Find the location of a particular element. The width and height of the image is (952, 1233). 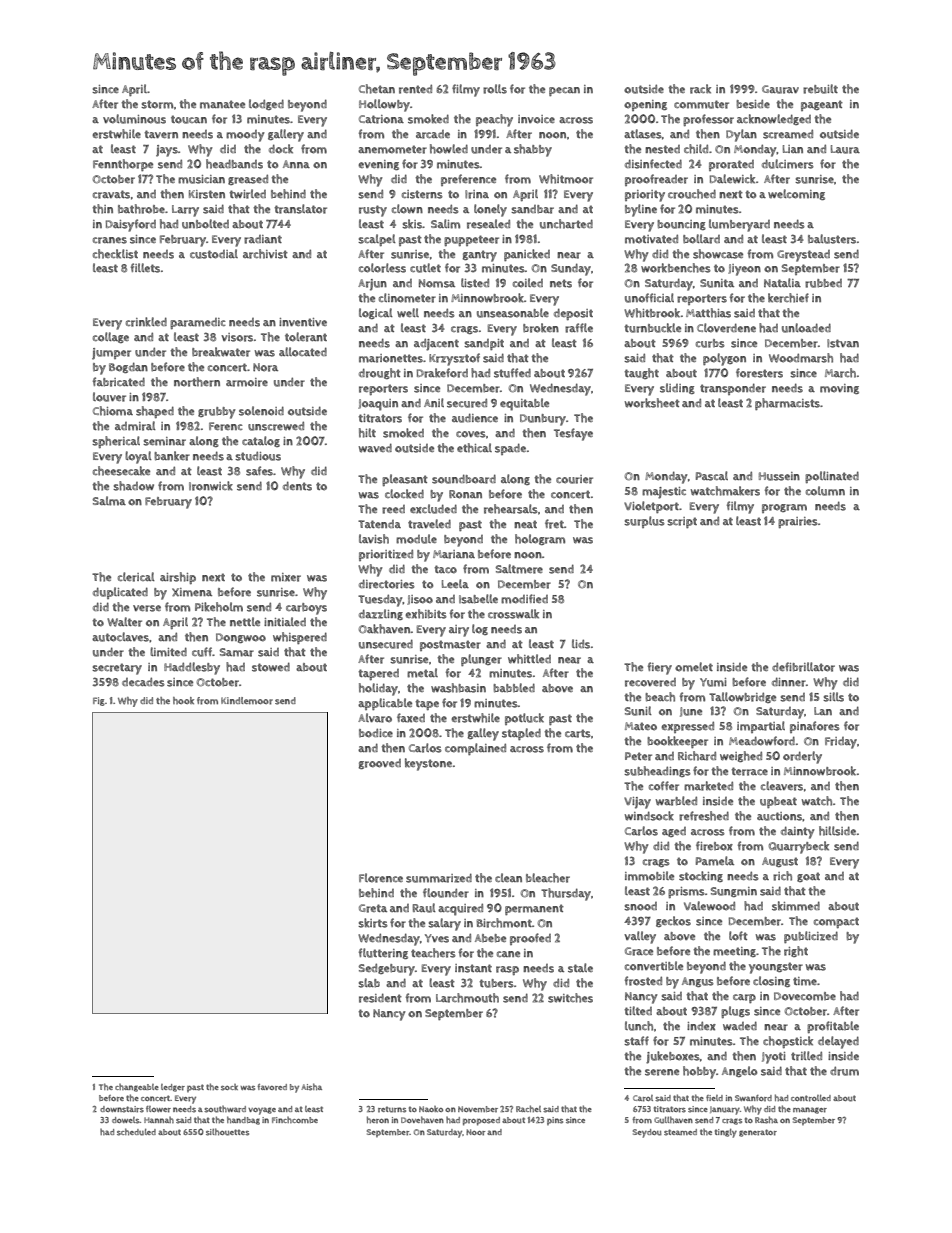

Greta is located at coordinates (373, 908).
